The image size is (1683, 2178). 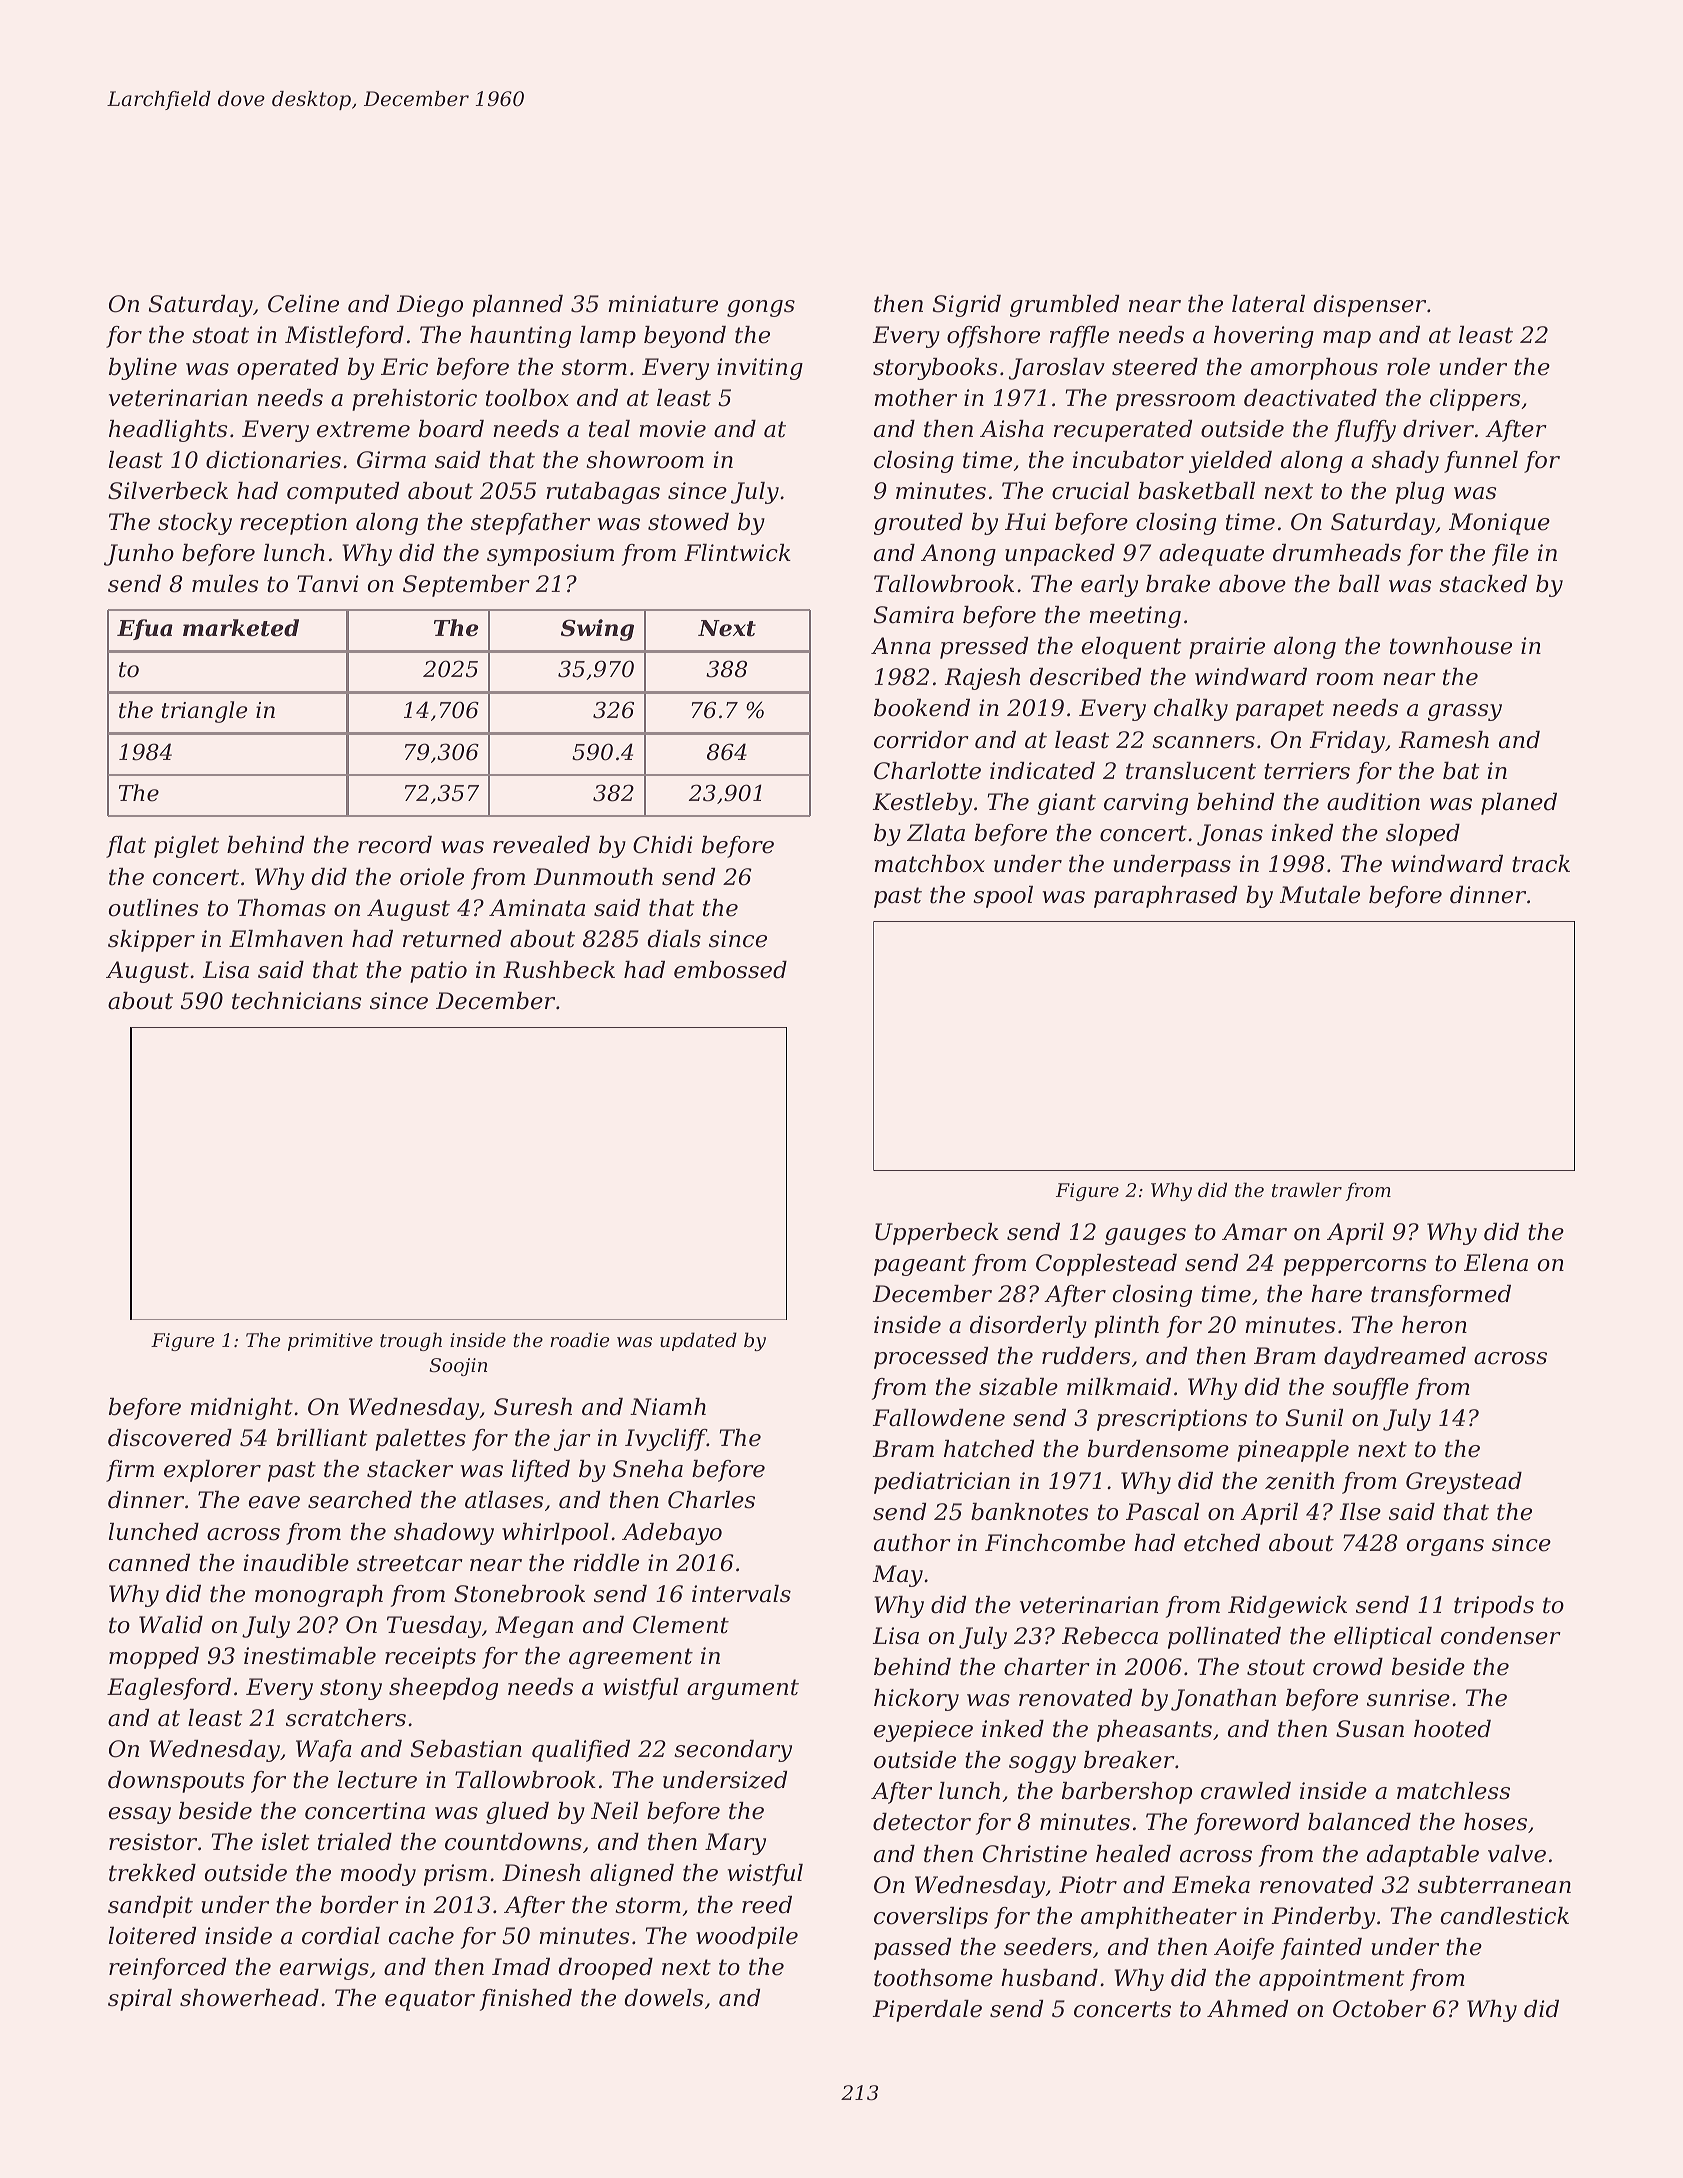 What do you see at coordinates (1369, 306) in the screenshot?
I see `dispenser` at bounding box center [1369, 306].
